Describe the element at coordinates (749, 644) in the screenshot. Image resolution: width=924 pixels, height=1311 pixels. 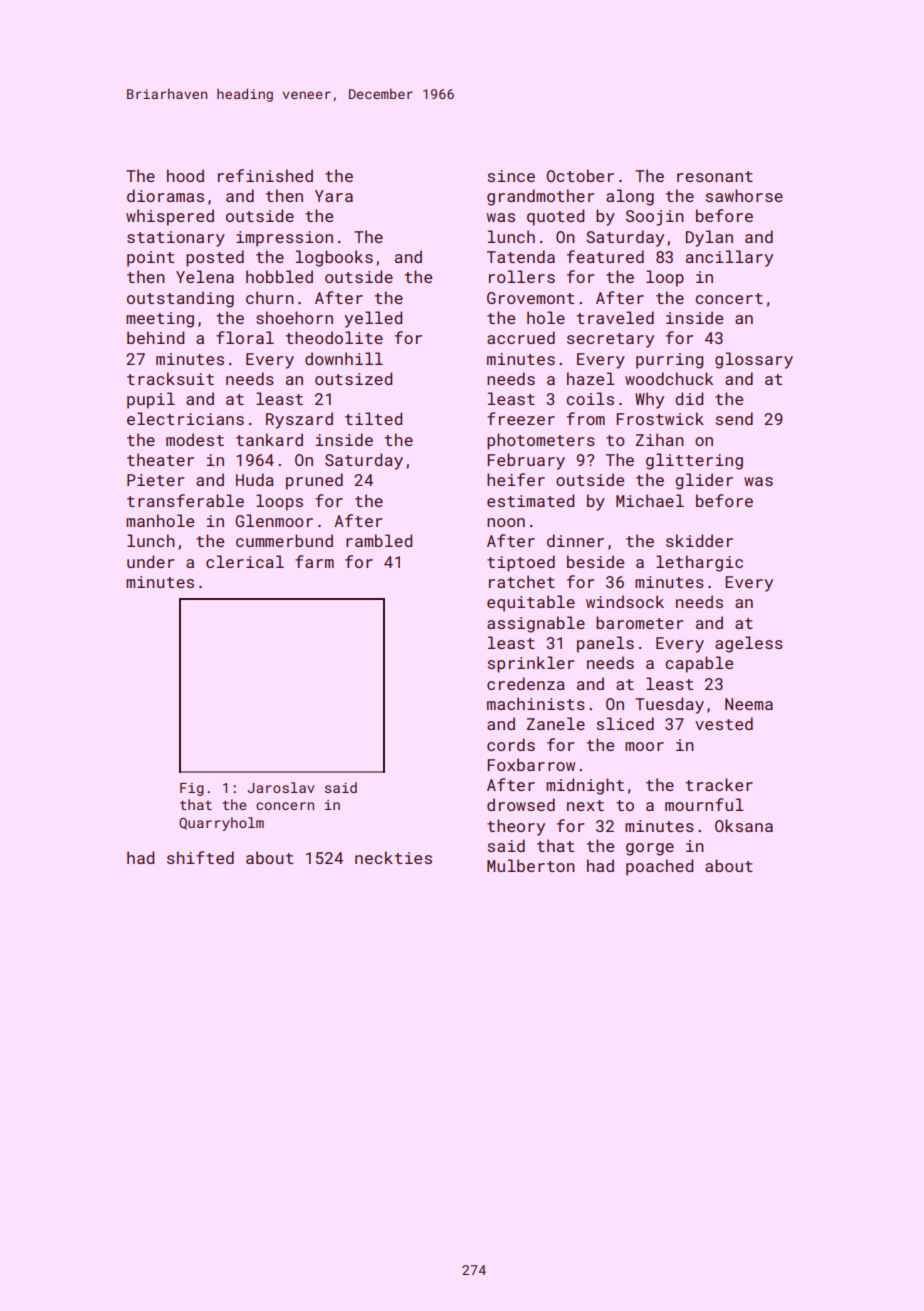
I see `ageless` at that location.
